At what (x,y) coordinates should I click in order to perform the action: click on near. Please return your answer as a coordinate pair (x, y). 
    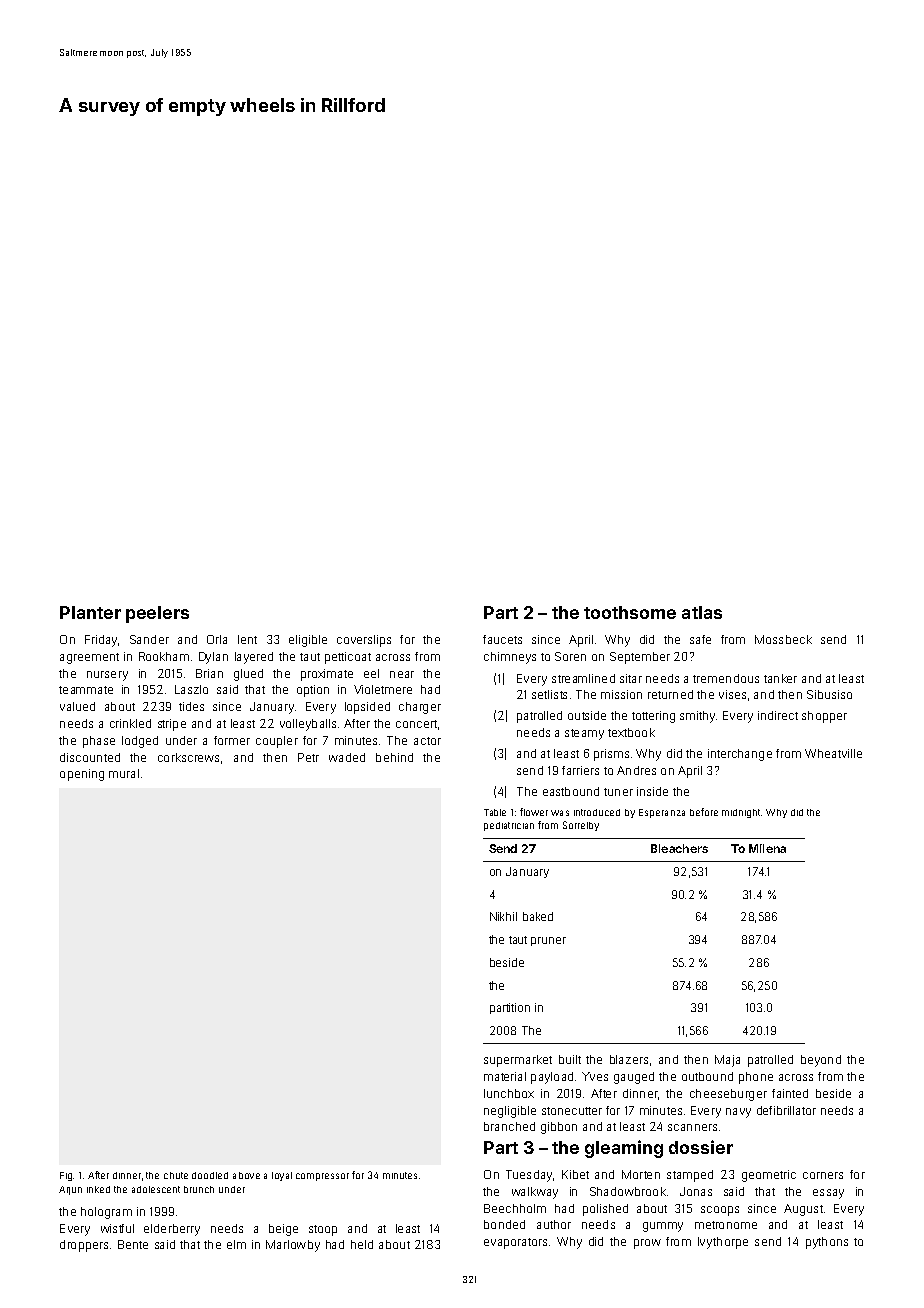
    Looking at the image, I should click on (402, 674).
